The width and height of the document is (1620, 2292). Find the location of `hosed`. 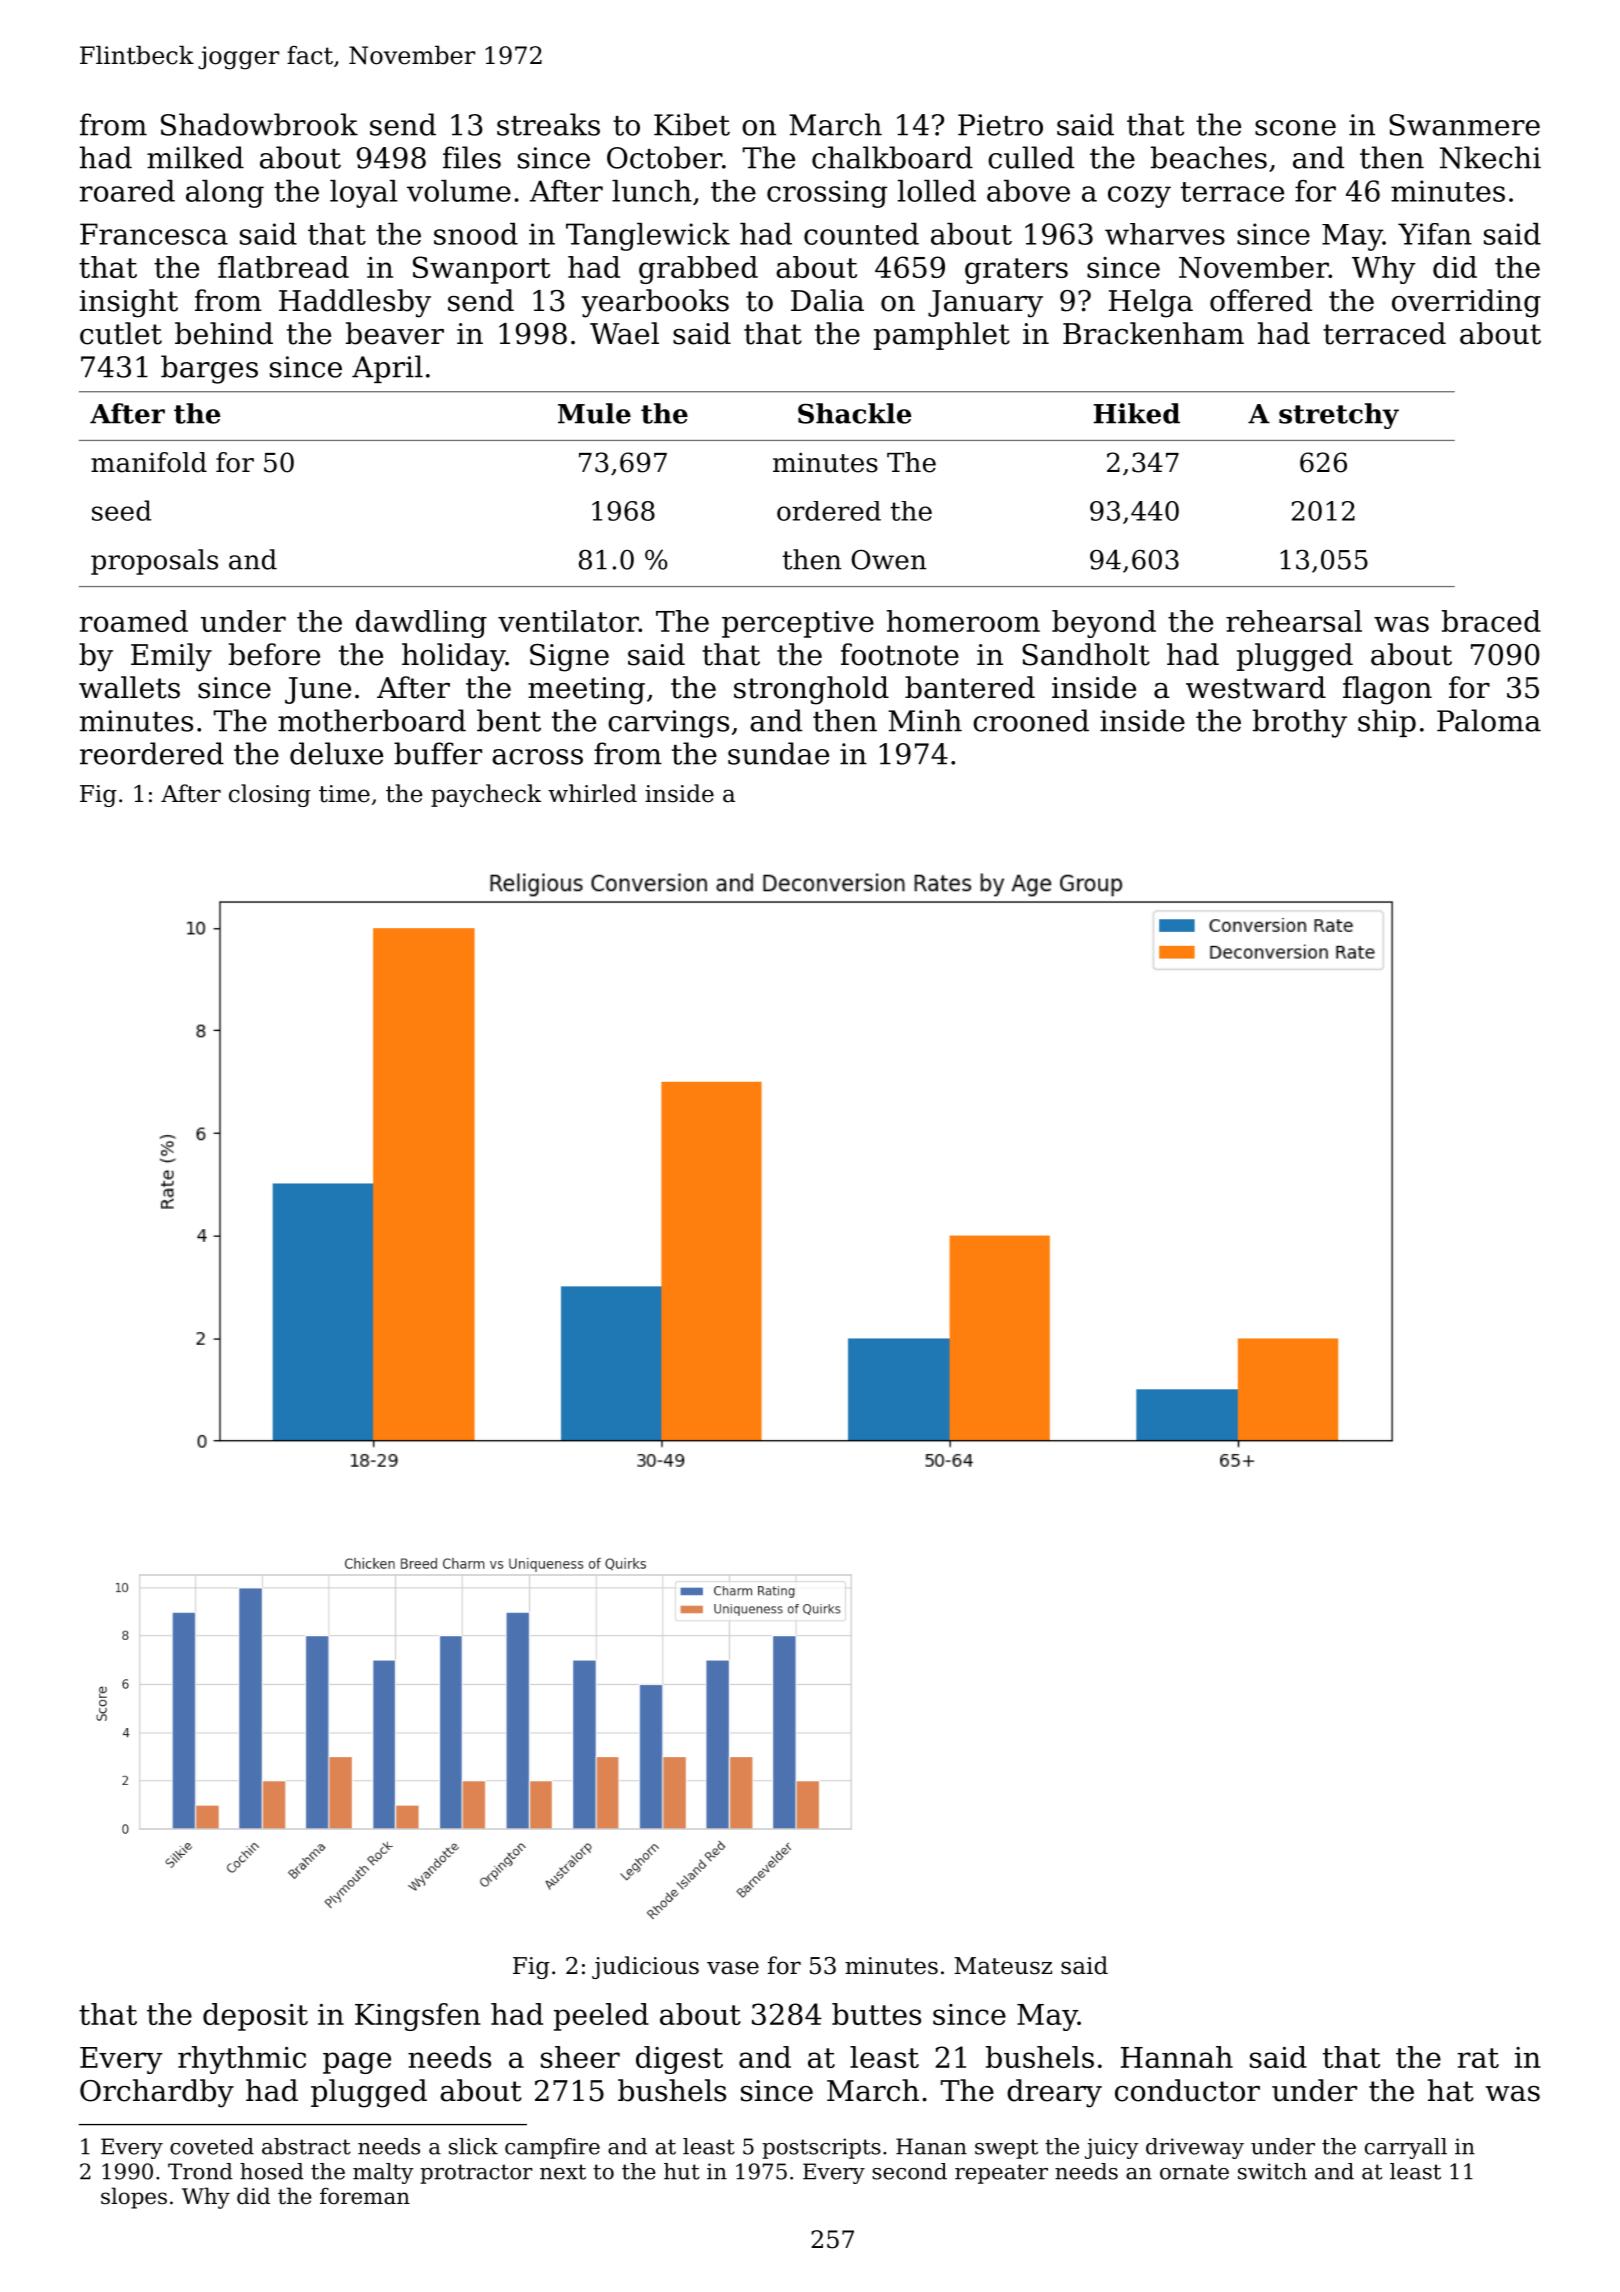

hosed is located at coordinates (272, 2171).
